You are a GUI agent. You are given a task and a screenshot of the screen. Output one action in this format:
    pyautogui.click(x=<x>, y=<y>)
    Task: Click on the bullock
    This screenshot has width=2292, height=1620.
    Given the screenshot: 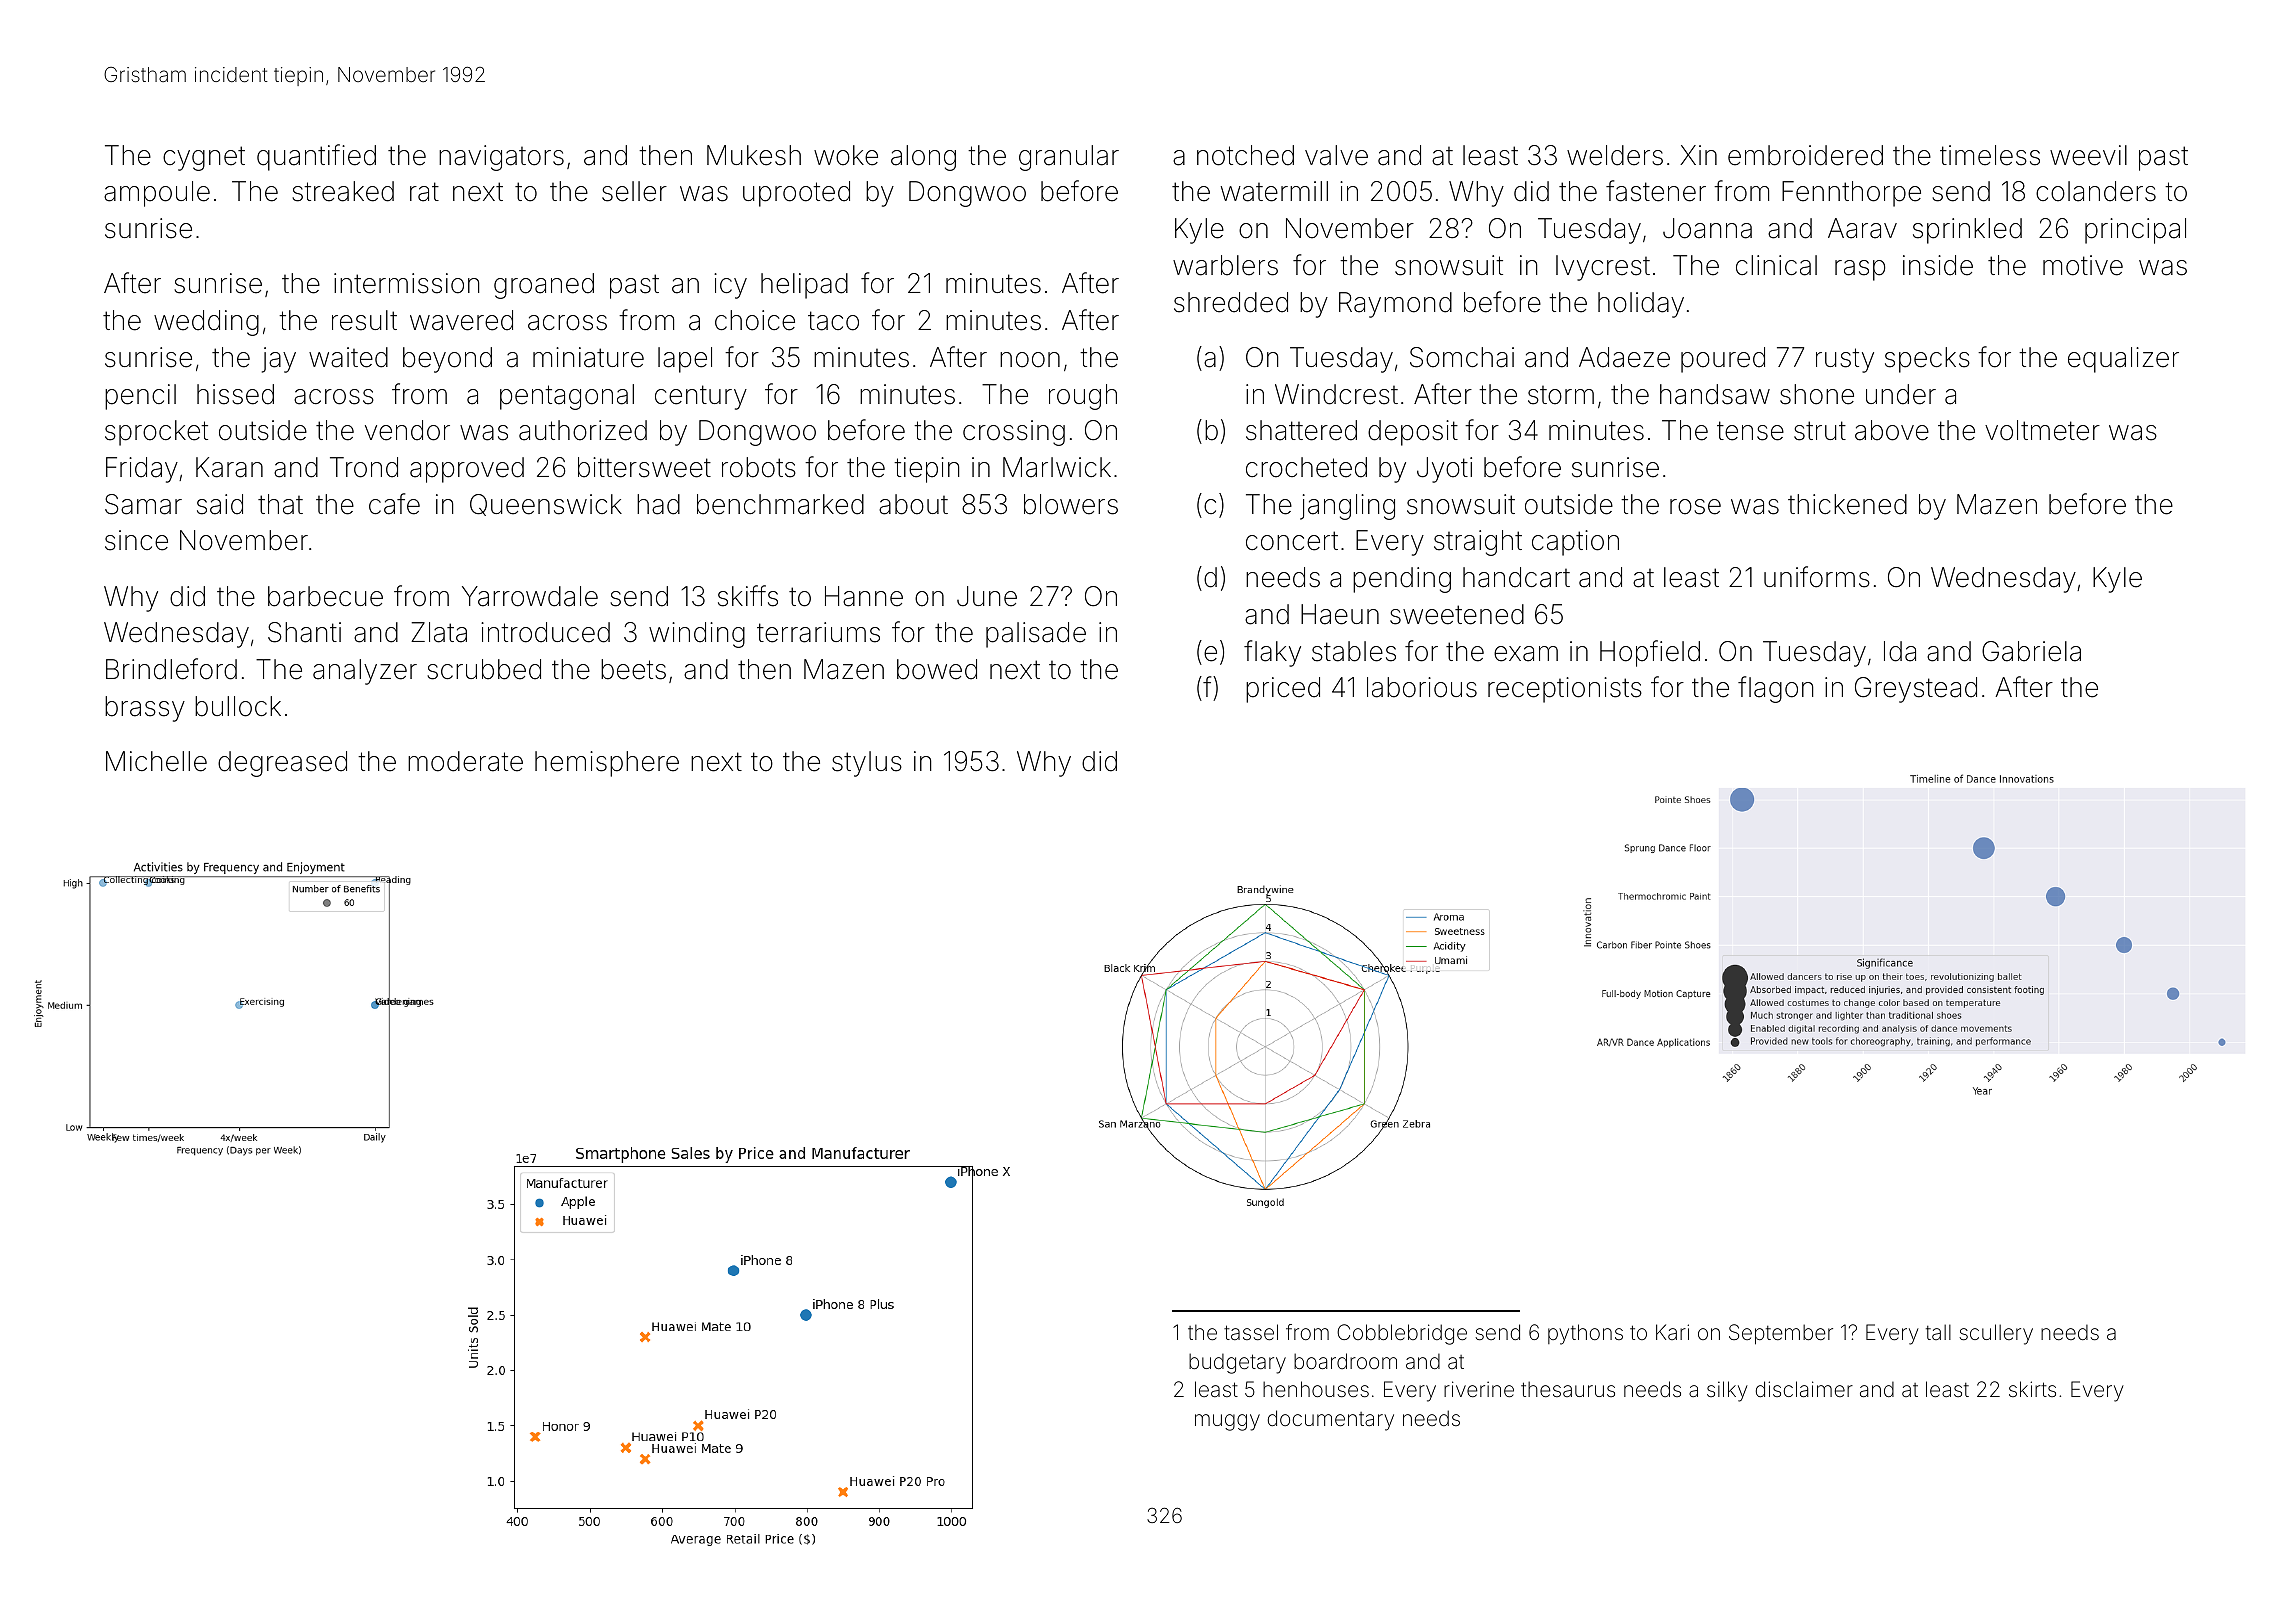 What is the action you would take?
    pyautogui.click(x=238, y=706)
